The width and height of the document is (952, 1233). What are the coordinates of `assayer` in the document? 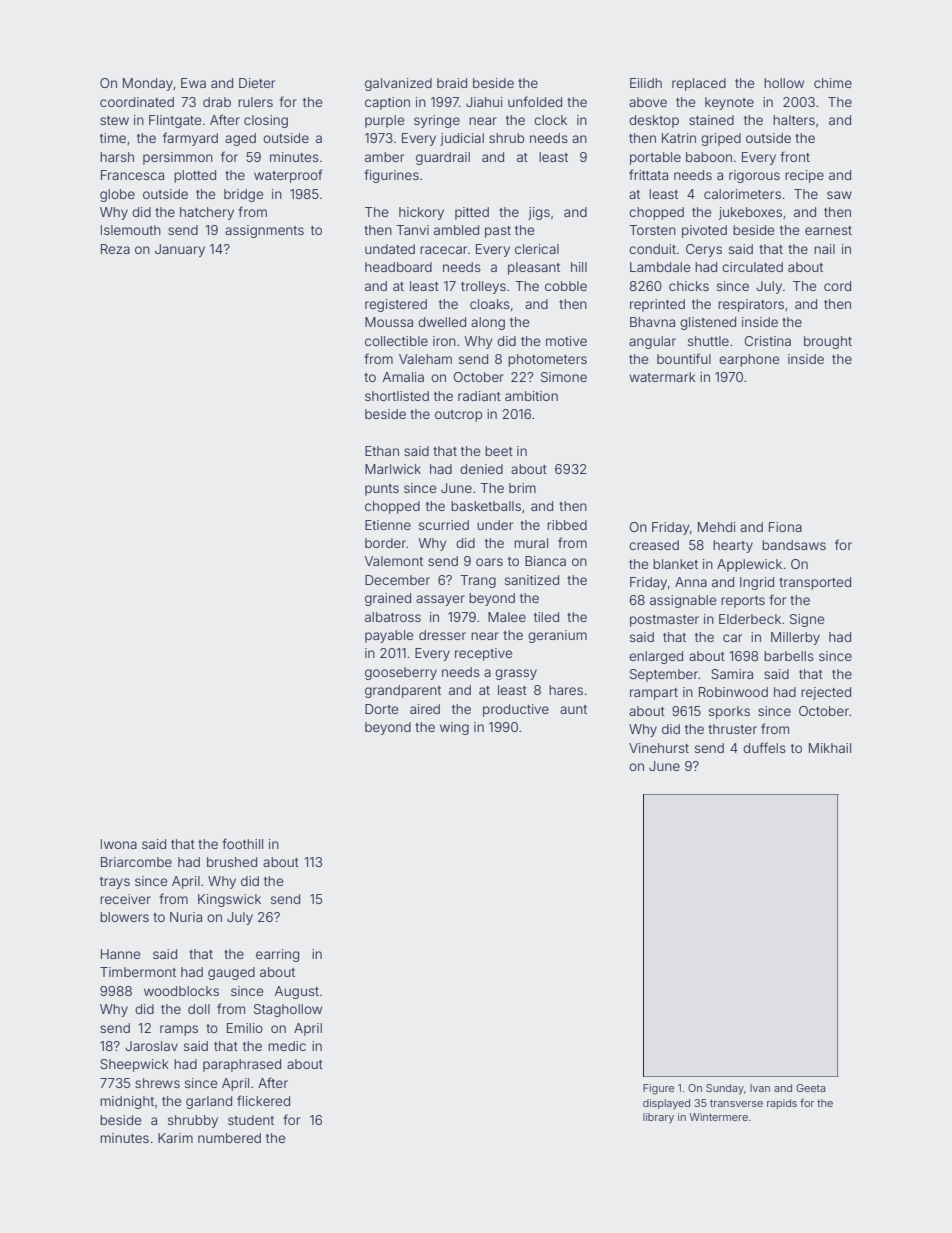 It's located at (440, 600).
